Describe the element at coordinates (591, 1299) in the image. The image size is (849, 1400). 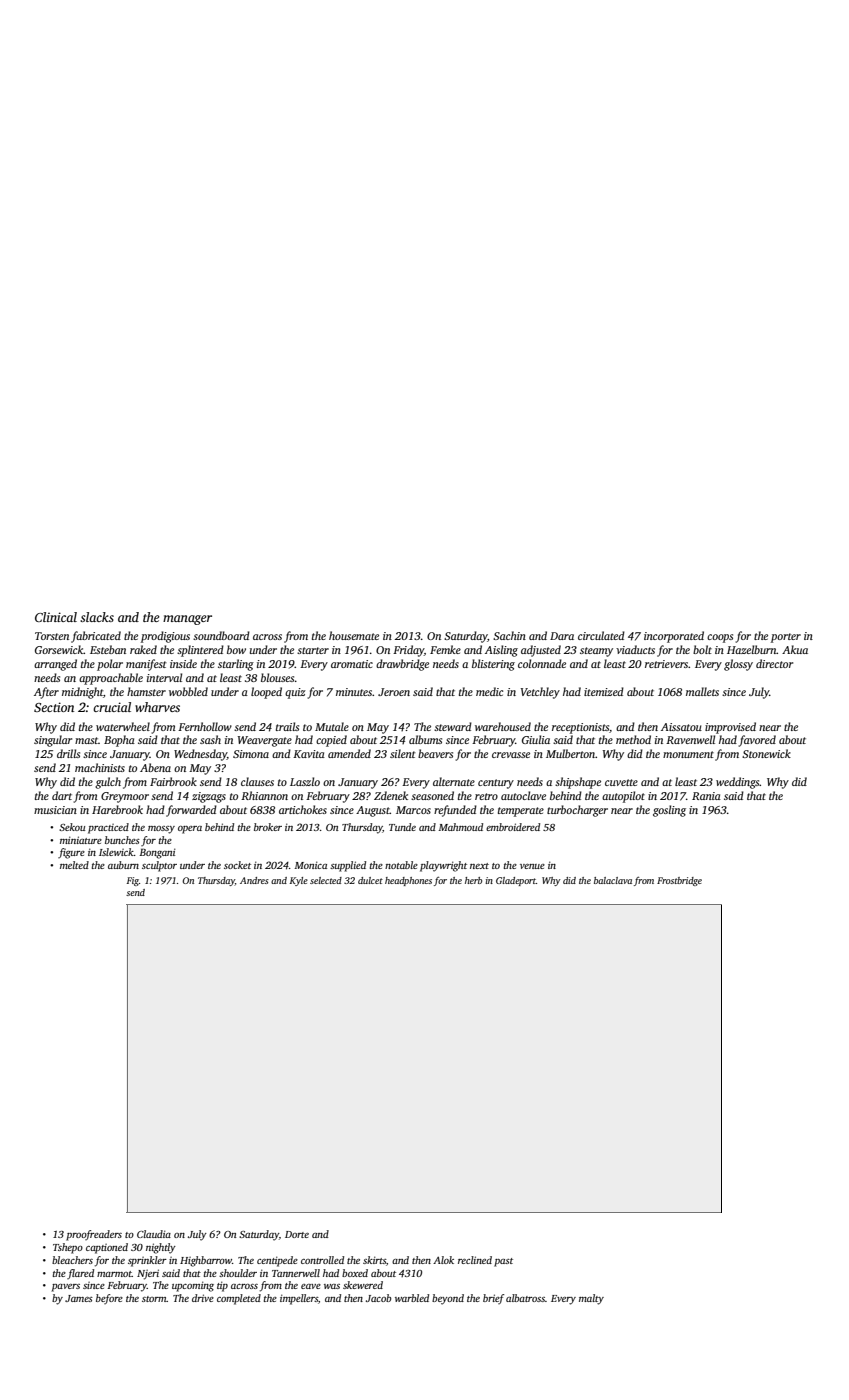
I see `malty` at that location.
